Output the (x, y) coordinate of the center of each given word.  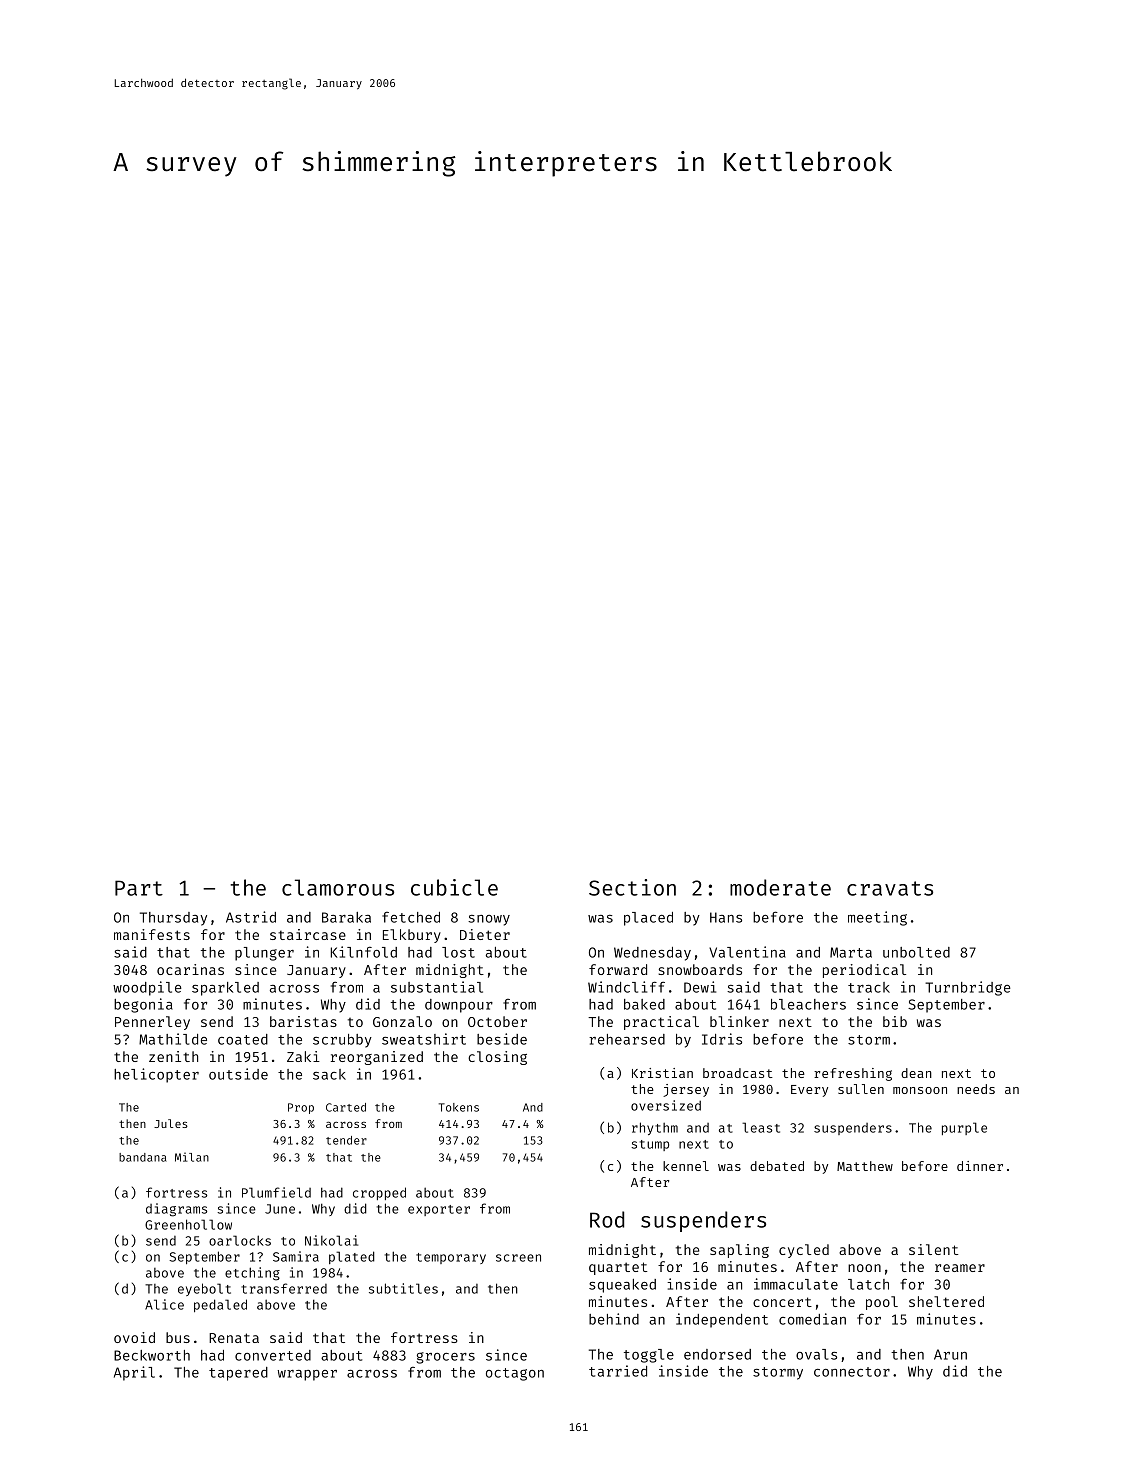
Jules (171, 1123)
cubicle (454, 887)
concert (782, 1302)
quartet (618, 1268)
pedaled (220, 1305)
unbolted (916, 952)
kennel (686, 1166)
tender (346, 1140)
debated (777, 1166)
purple (964, 1128)
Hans (726, 917)
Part (139, 888)
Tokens (459, 1107)
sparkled (225, 989)
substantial (437, 987)
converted (273, 1355)
